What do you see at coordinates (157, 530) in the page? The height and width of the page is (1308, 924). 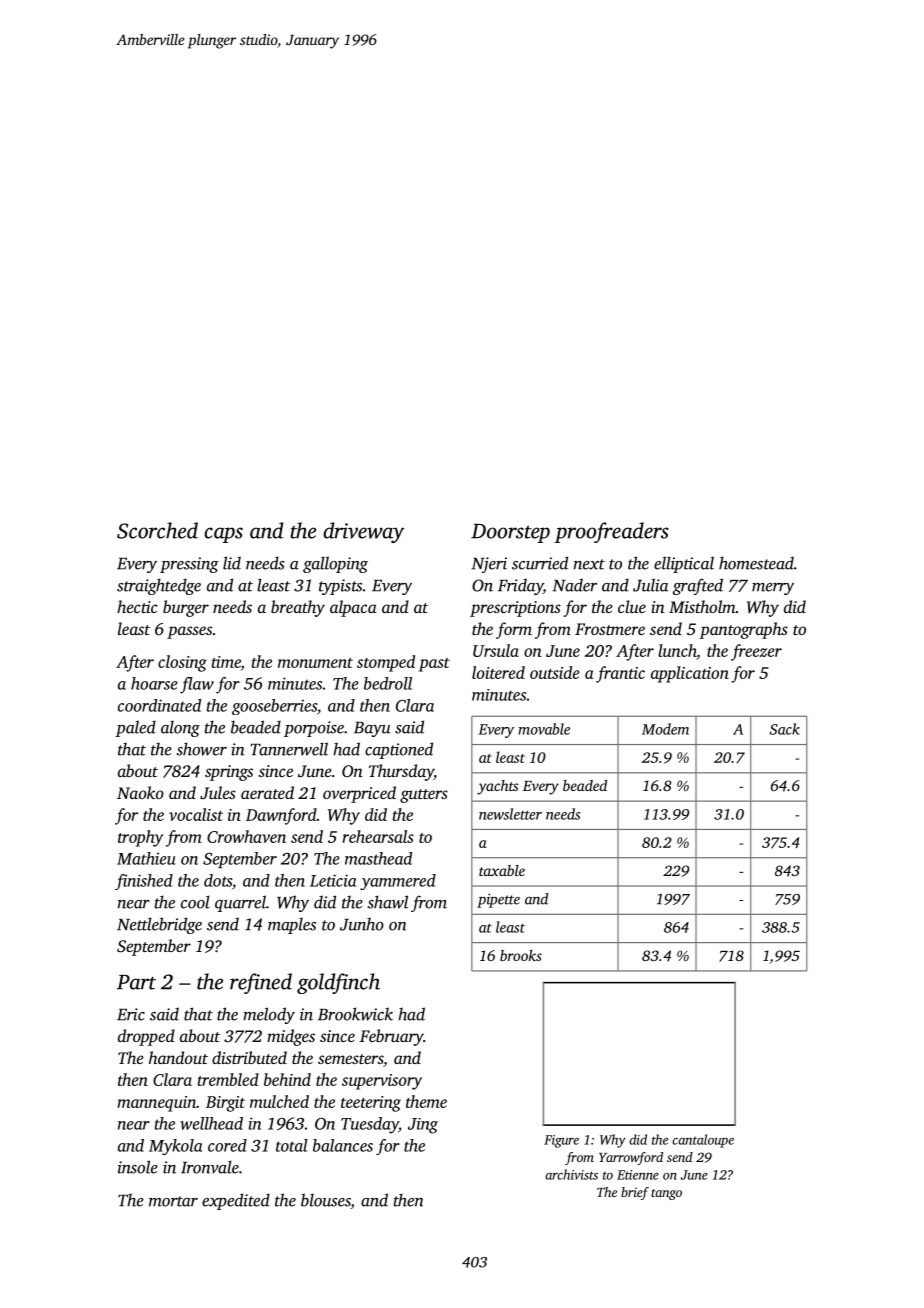 I see `Scorched` at bounding box center [157, 530].
